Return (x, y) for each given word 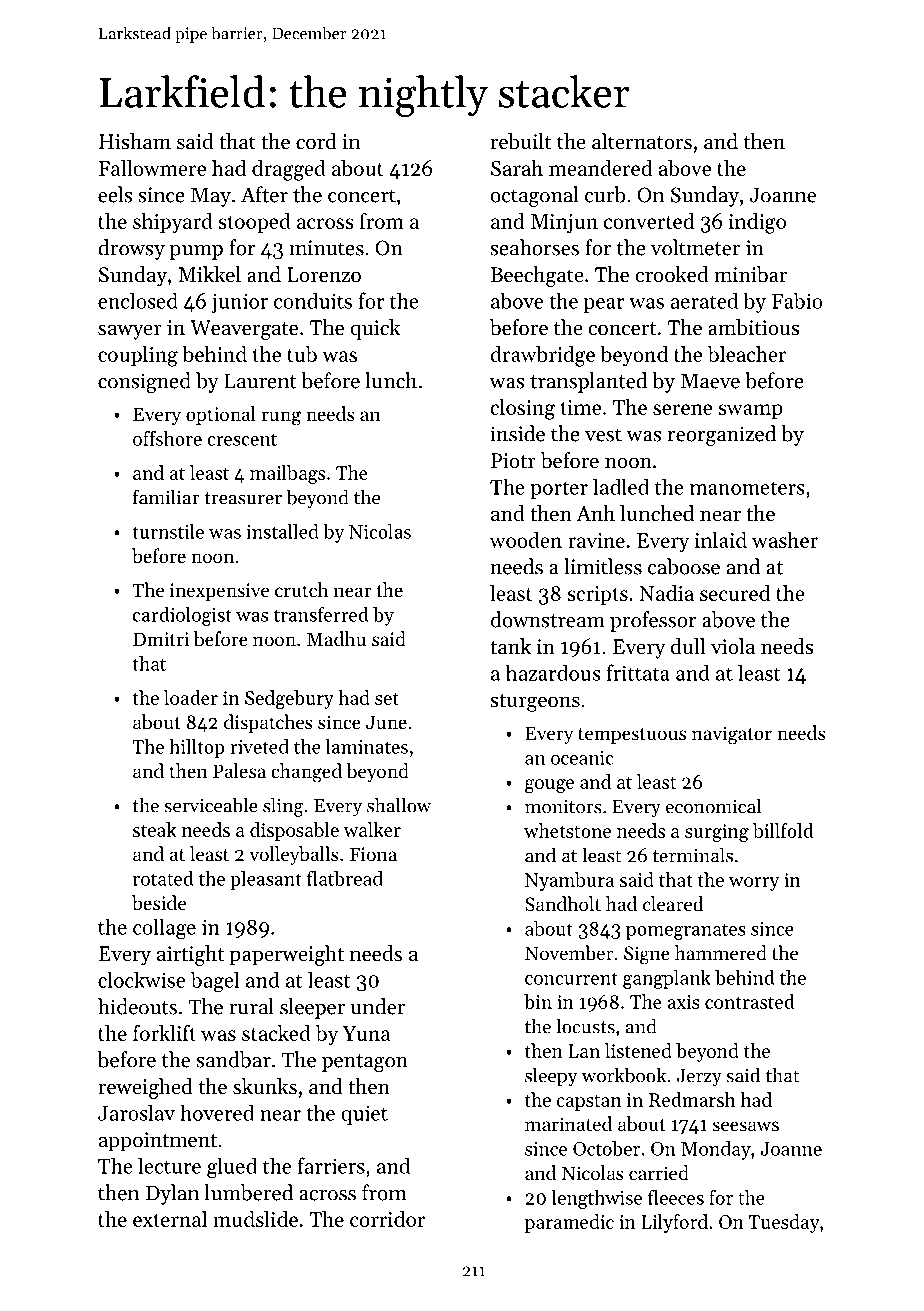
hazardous (553, 672)
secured (735, 593)
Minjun (564, 224)
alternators (642, 141)
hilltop (197, 748)
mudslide (255, 1219)
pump (196, 252)
